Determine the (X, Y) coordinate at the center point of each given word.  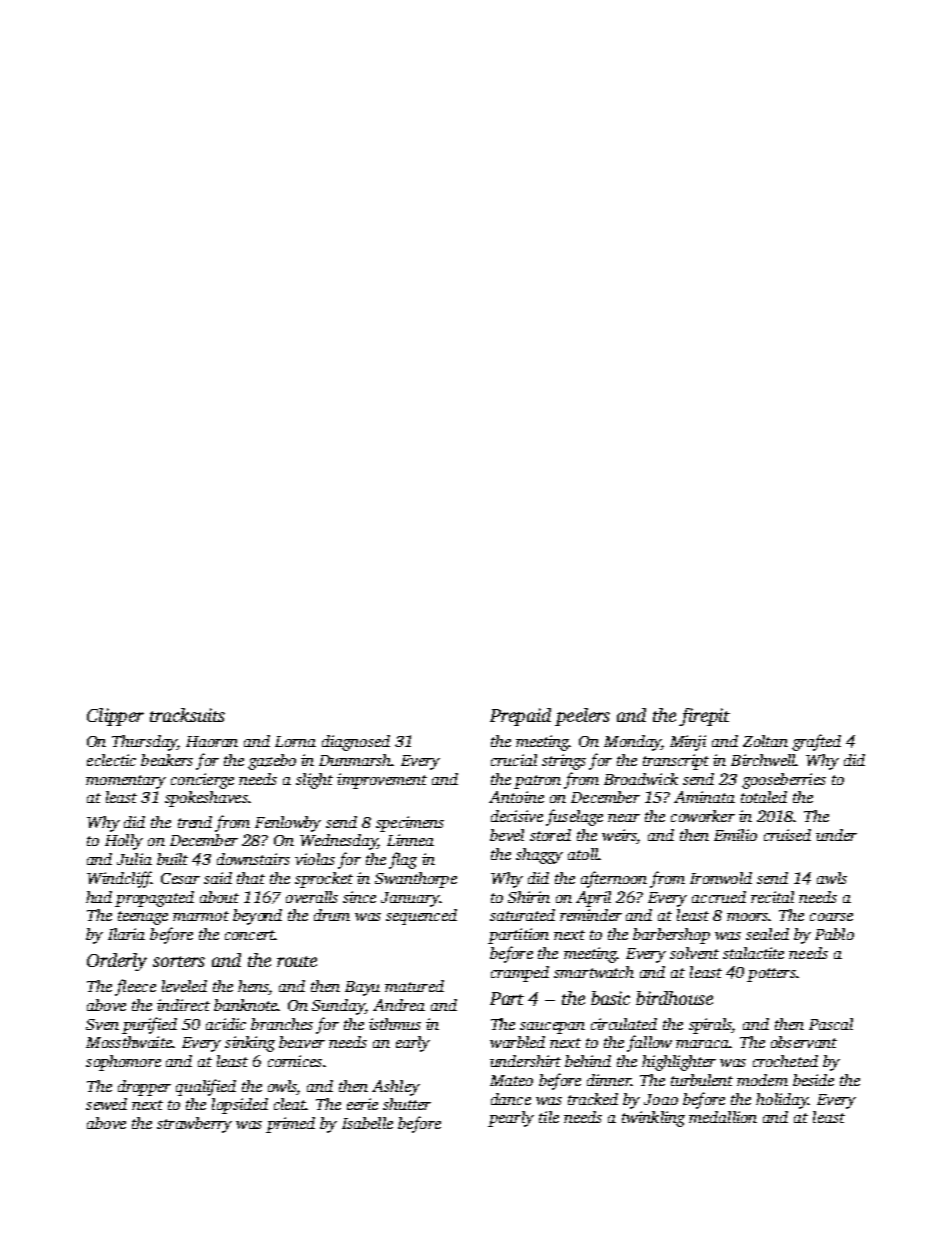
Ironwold (721, 878)
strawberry (194, 1125)
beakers (167, 760)
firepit (704, 717)
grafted (816, 742)
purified (149, 1025)
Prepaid (520, 717)
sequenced (421, 917)
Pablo (834, 934)
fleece (135, 987)
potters (771, 975)
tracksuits (187, 715)
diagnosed (356, 743)
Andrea (399, 1005)
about (219, 897)
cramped (520, 974)
